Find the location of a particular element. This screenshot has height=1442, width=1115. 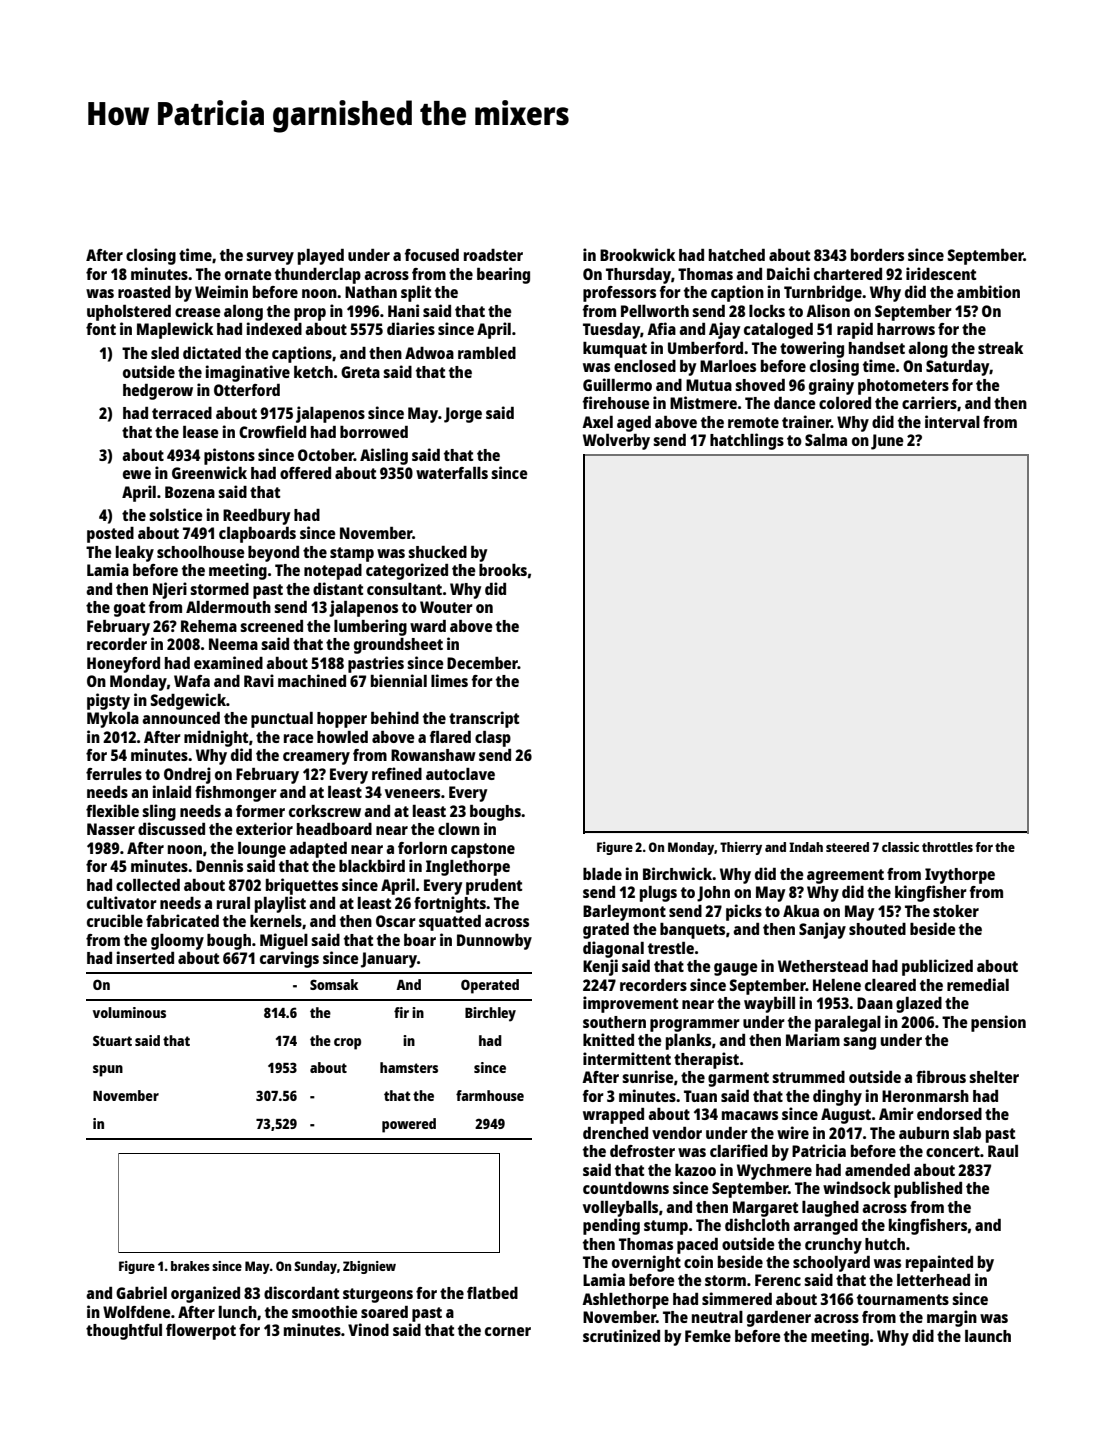

brooks is located at coordinates (503, 570).
